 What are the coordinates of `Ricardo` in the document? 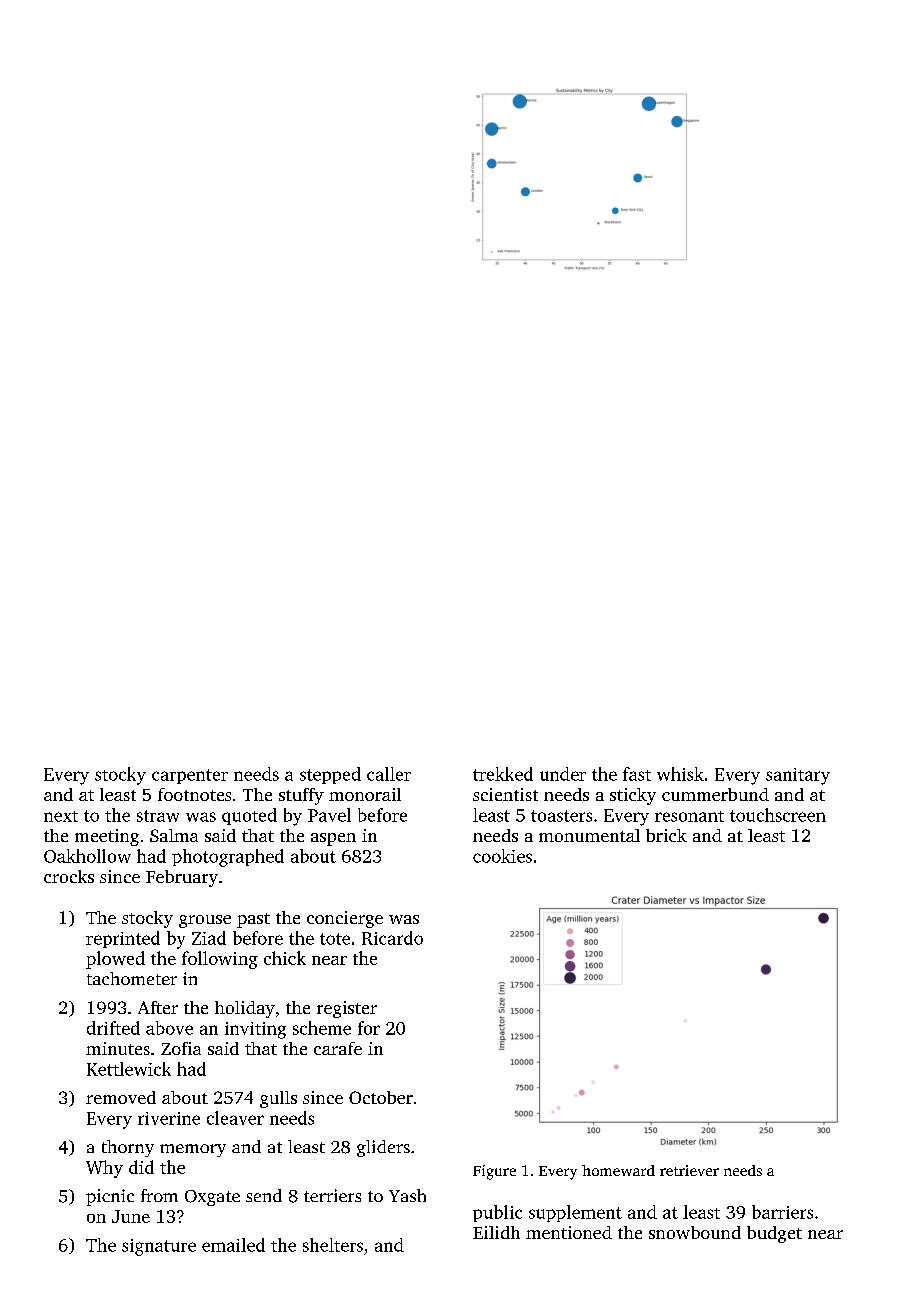 It's located at (392, 938).
